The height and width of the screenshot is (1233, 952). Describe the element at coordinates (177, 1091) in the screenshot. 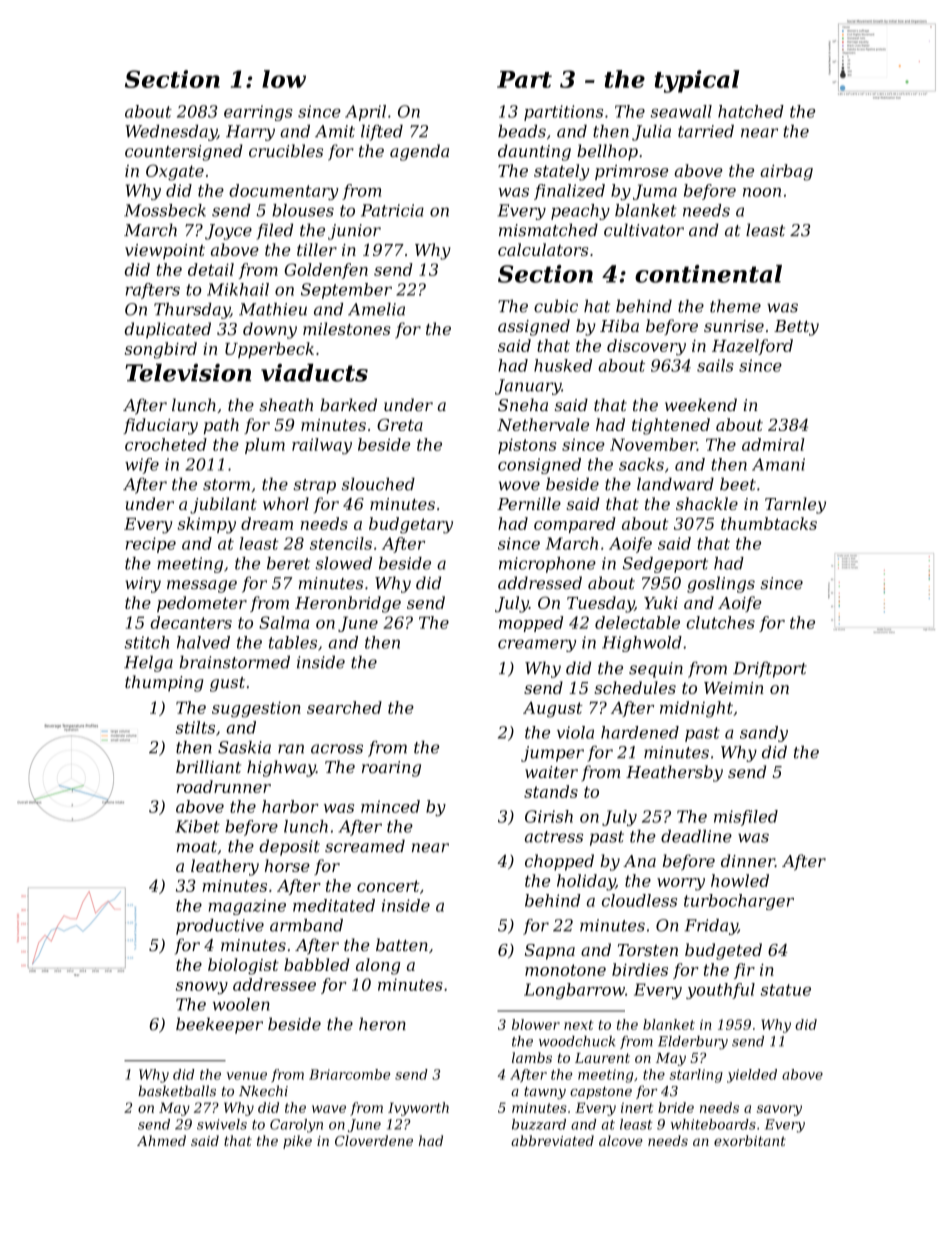

I see `basketballs` at that location.
